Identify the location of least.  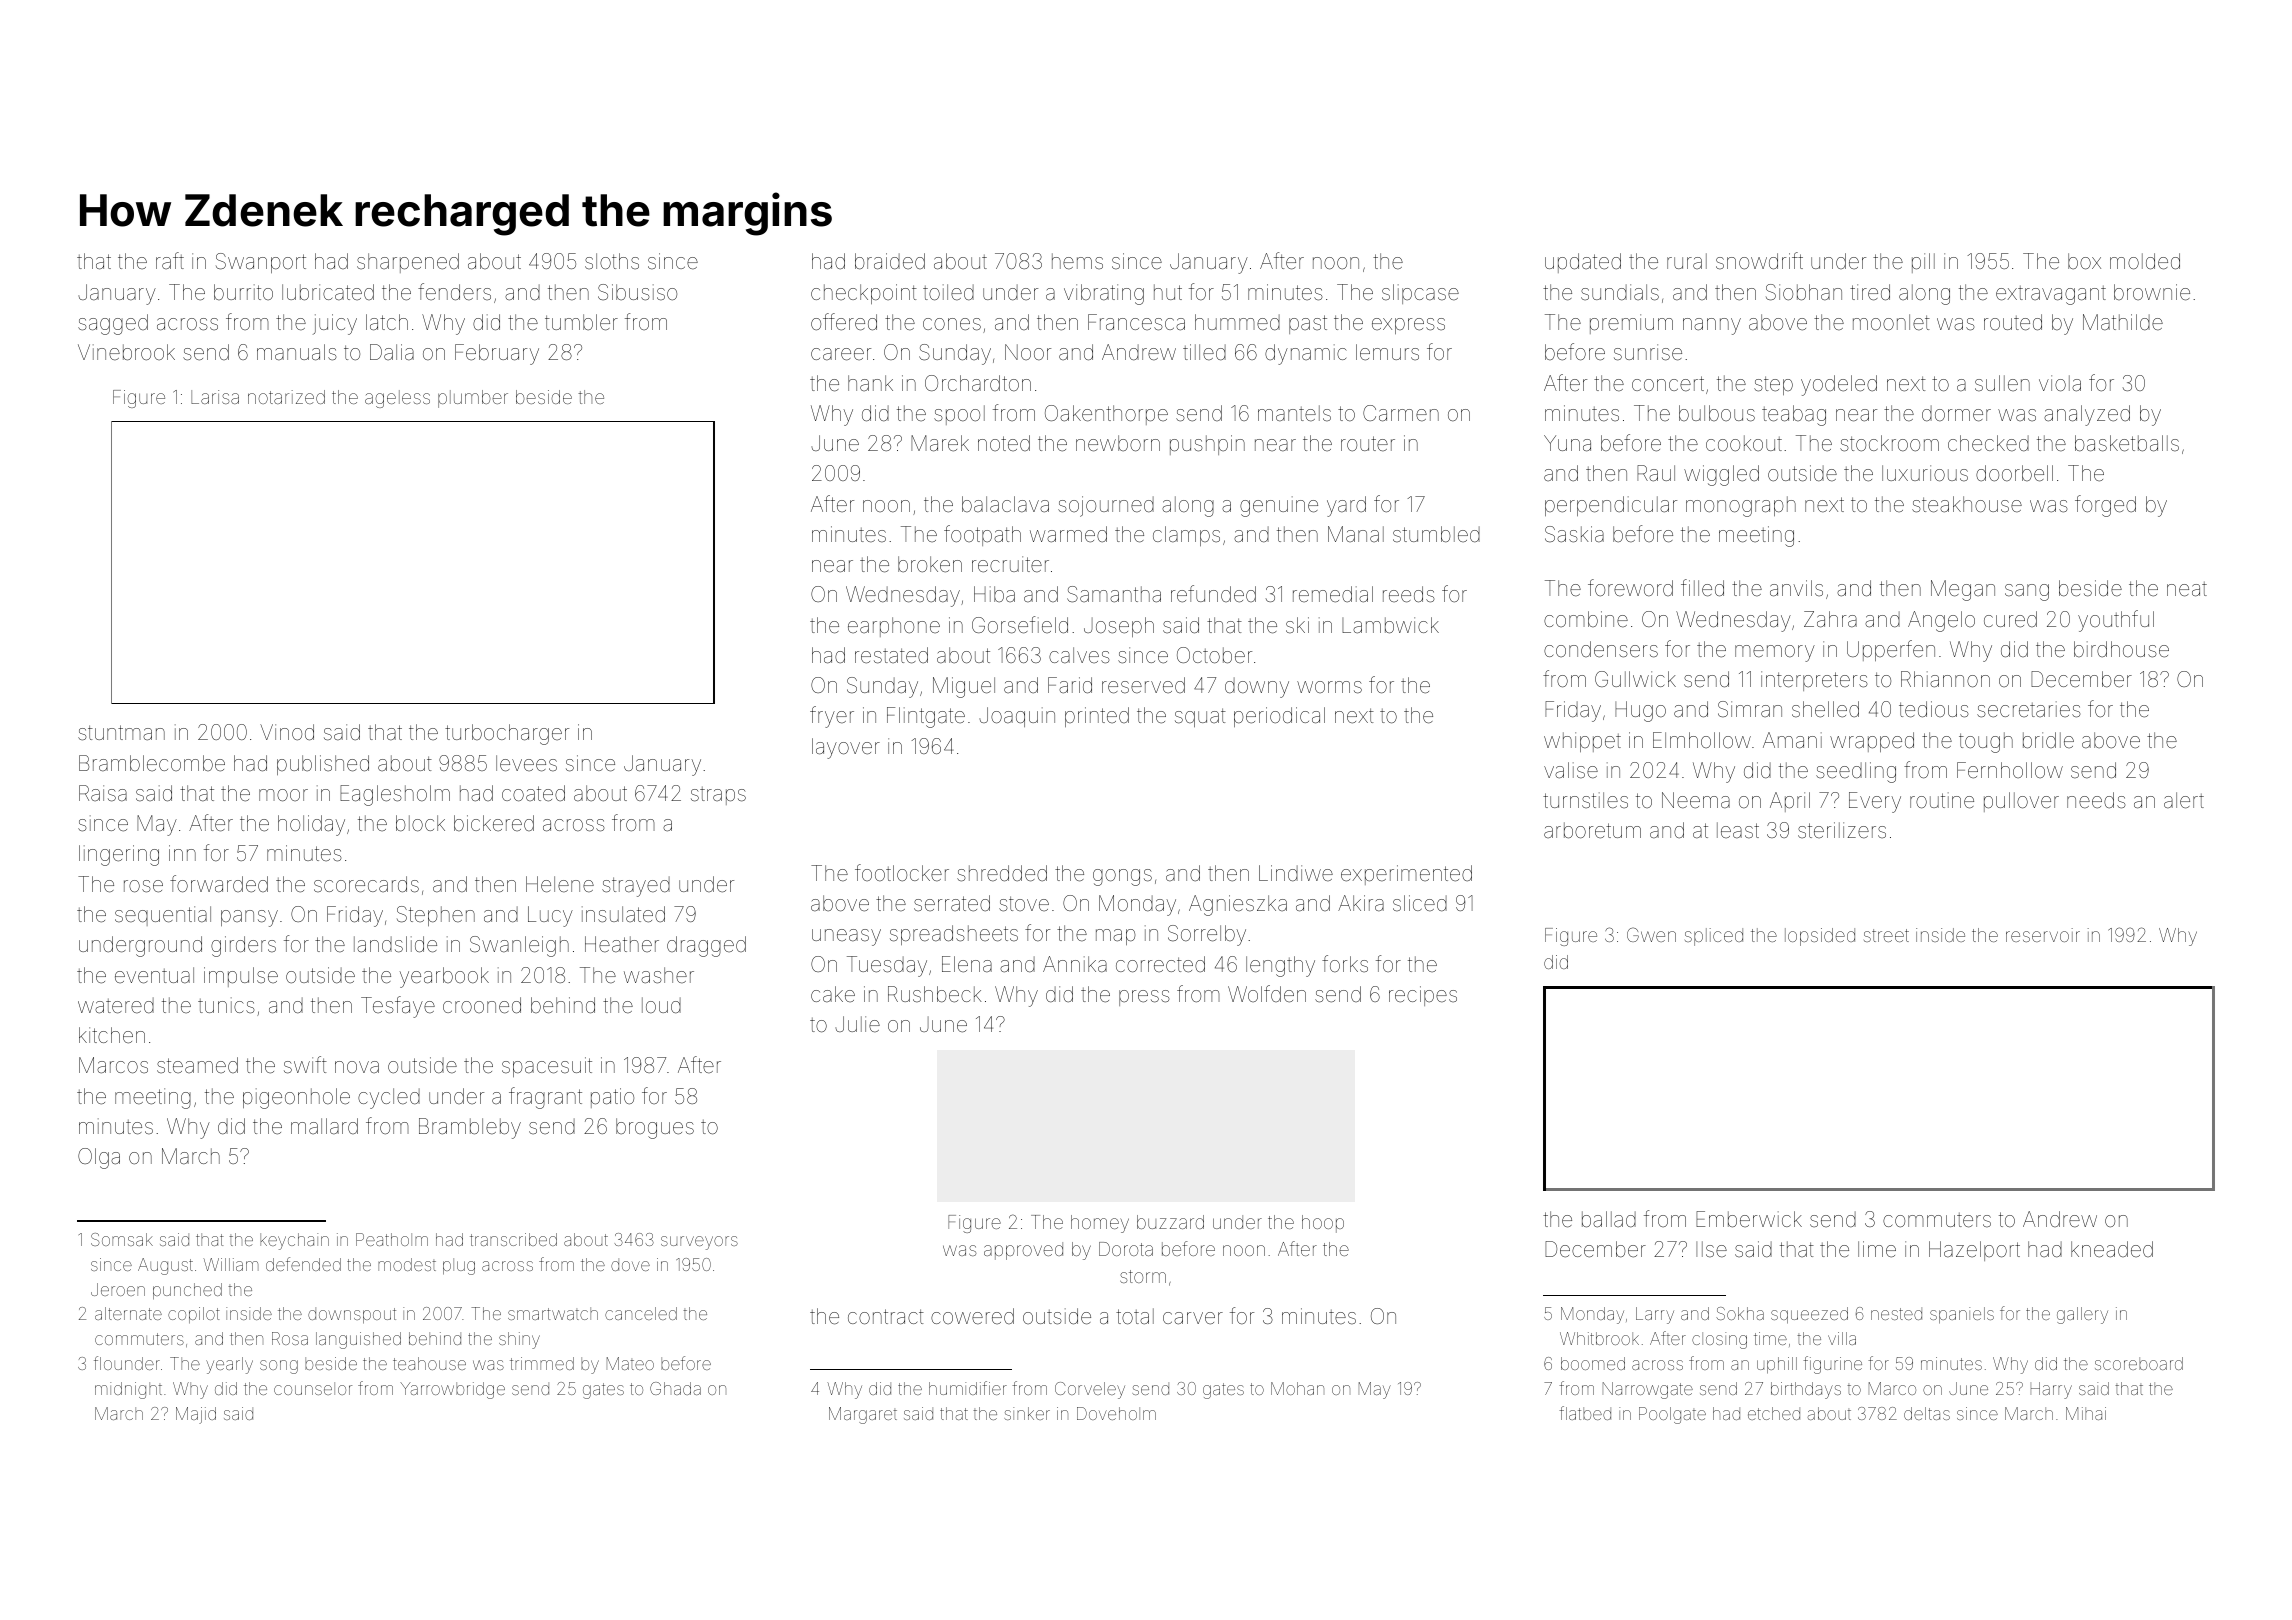
(1738, 830).
